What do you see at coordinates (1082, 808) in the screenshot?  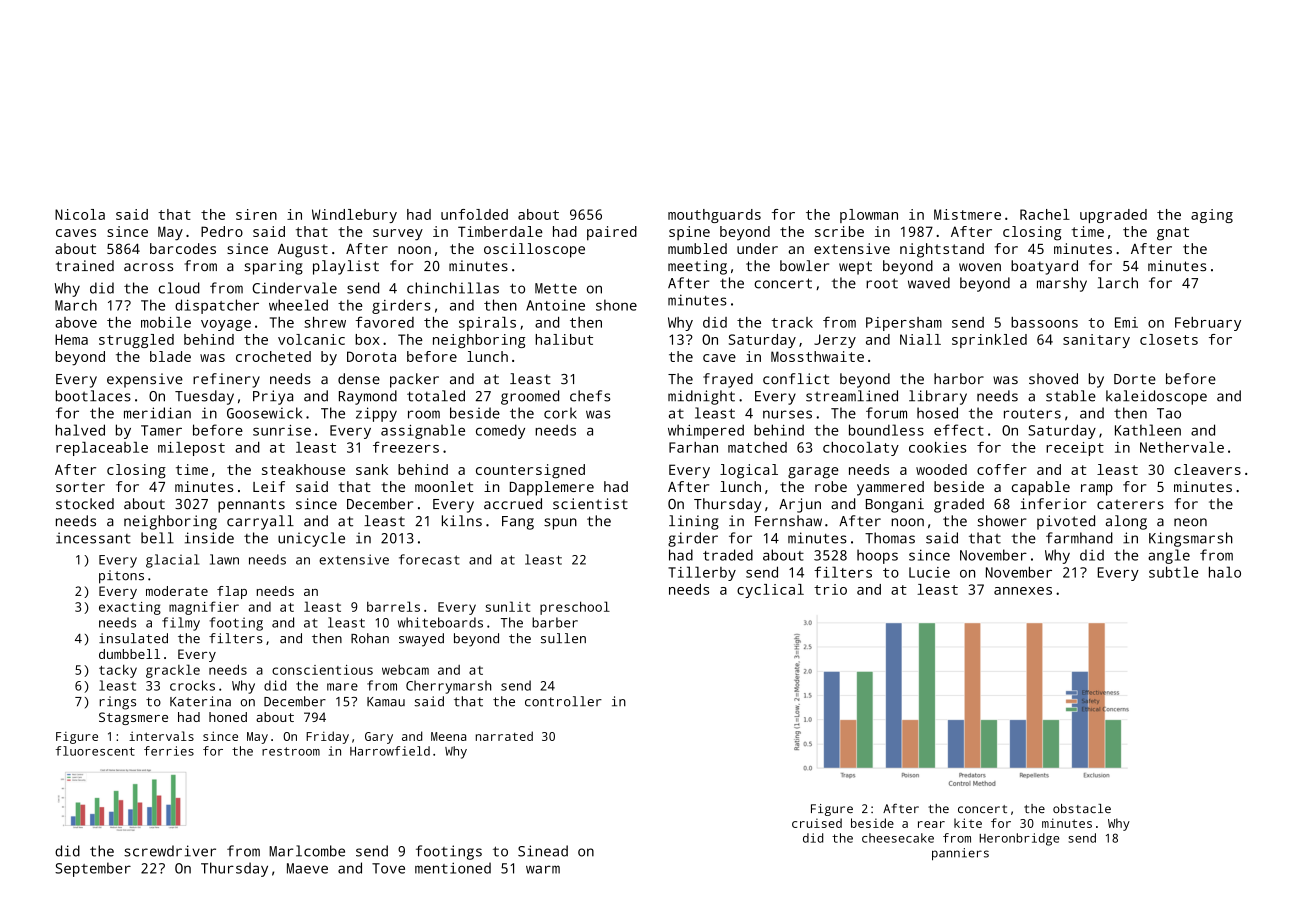 I see `obstacle` at bounding box center [1082, 808].
